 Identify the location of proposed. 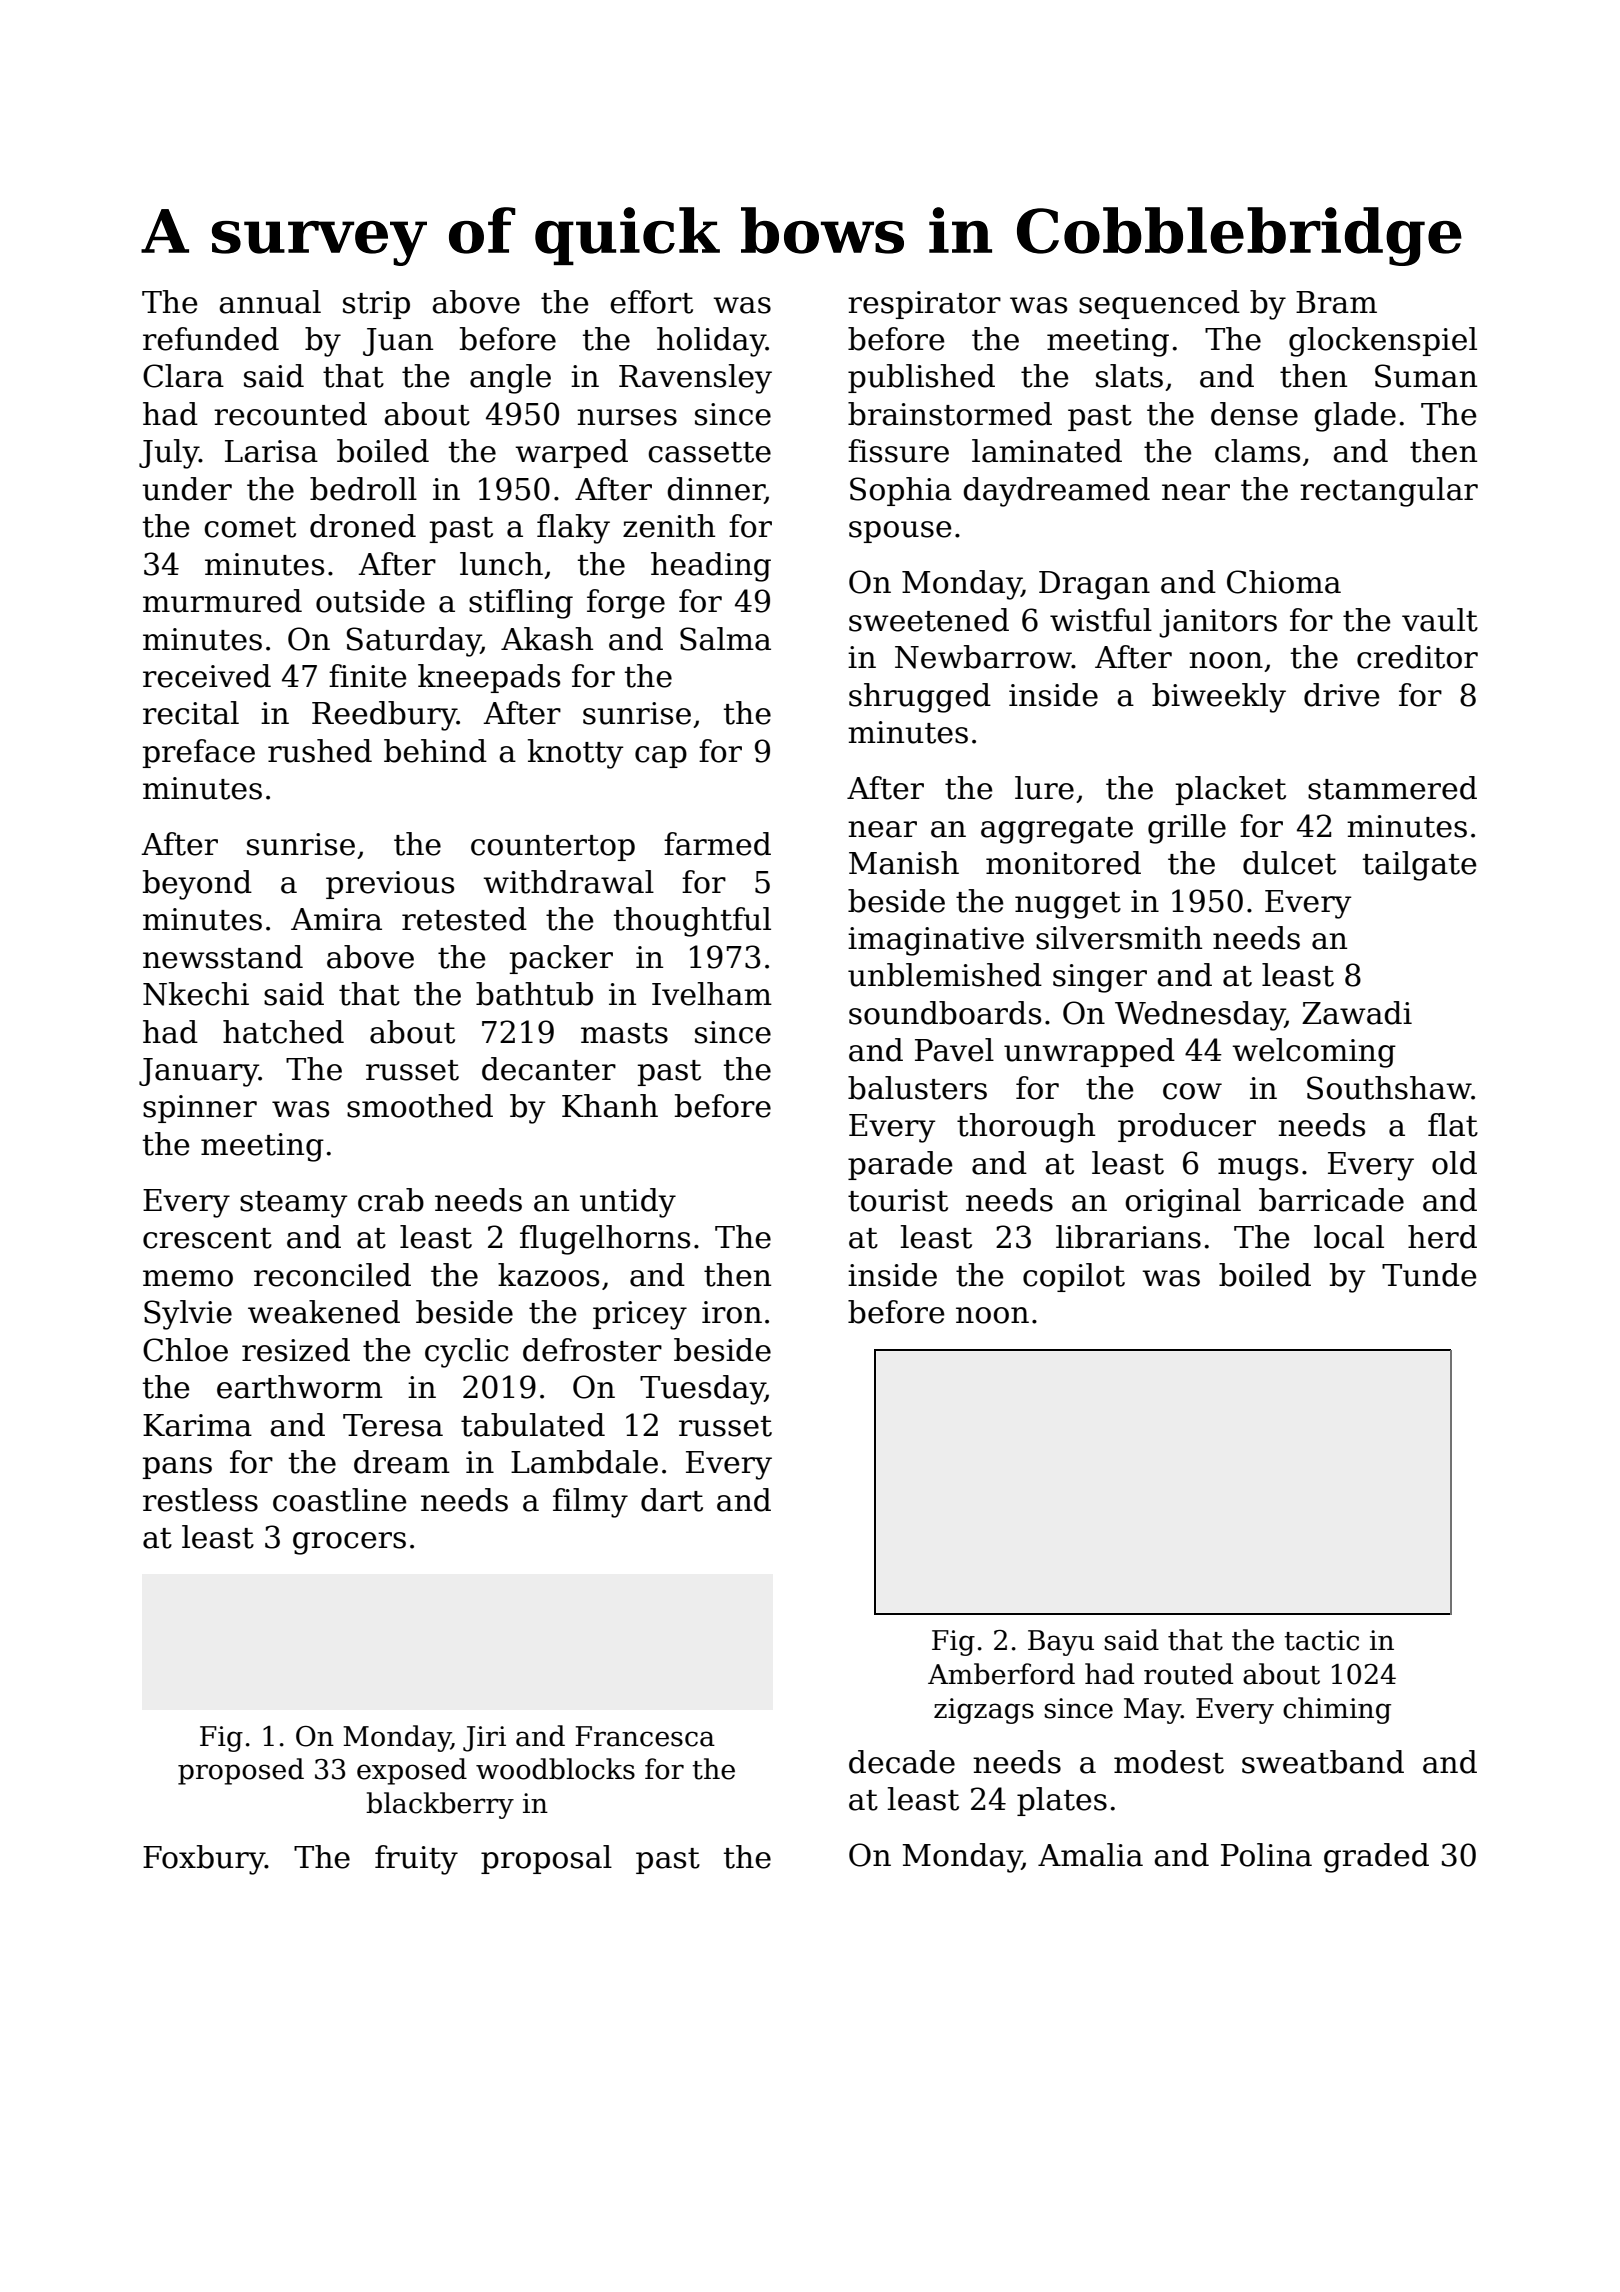
(241, 1771).
